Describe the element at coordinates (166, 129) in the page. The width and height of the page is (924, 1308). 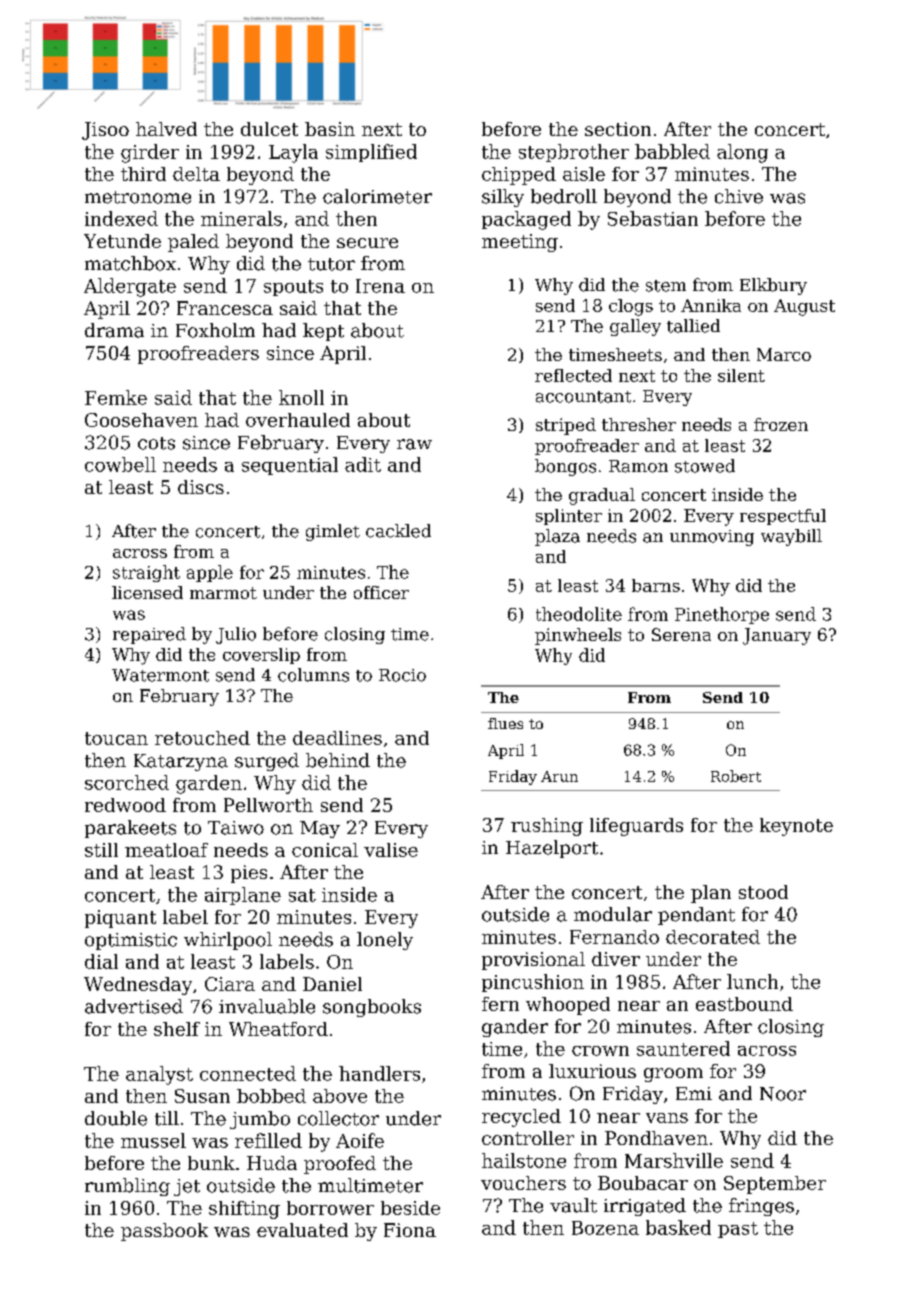
I see `halved` at that location.
